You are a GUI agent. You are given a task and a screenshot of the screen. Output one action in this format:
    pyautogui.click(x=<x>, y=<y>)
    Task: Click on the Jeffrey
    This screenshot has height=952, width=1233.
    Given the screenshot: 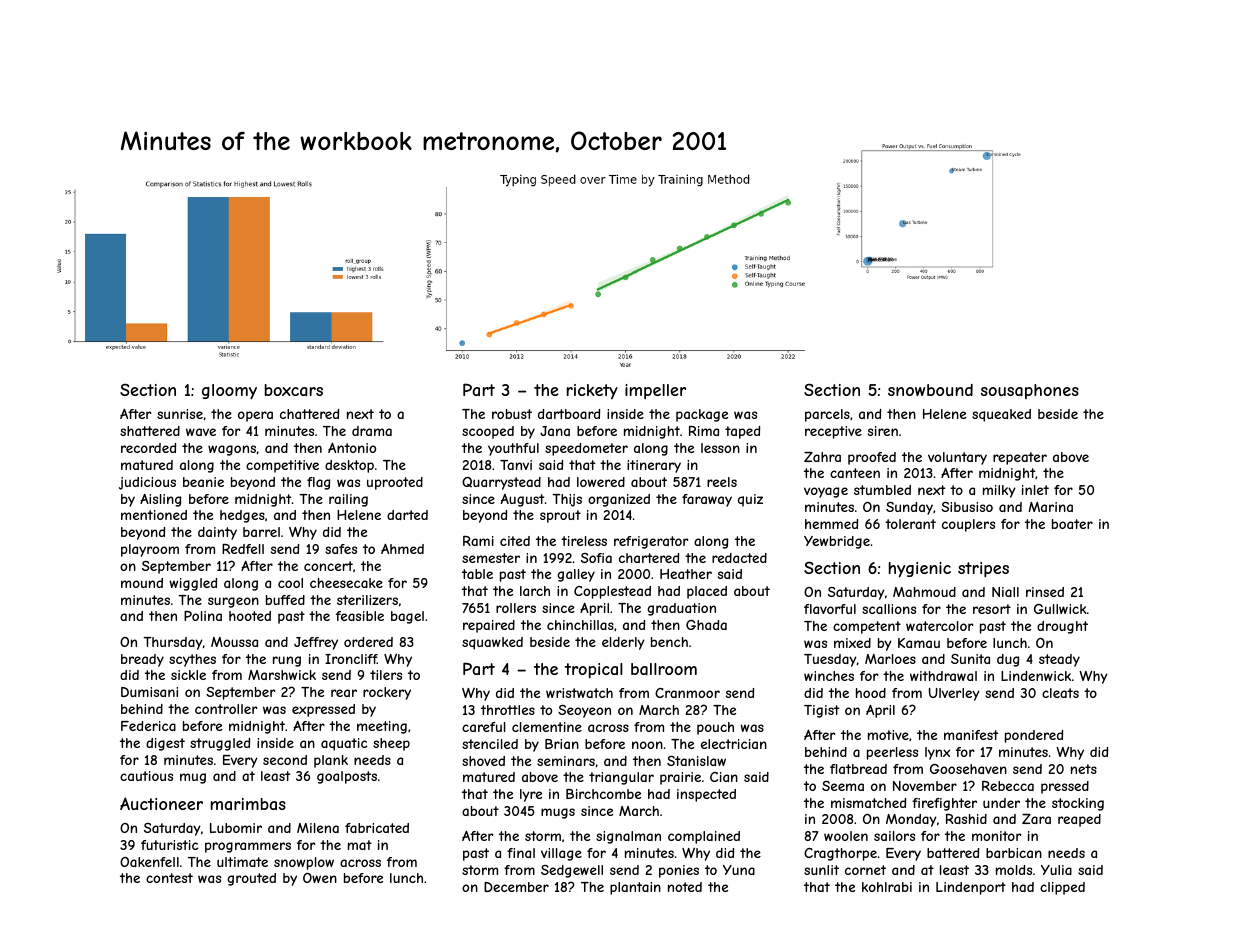 What is the action you would take?
    pyautogui.click(x=316, y=643)
